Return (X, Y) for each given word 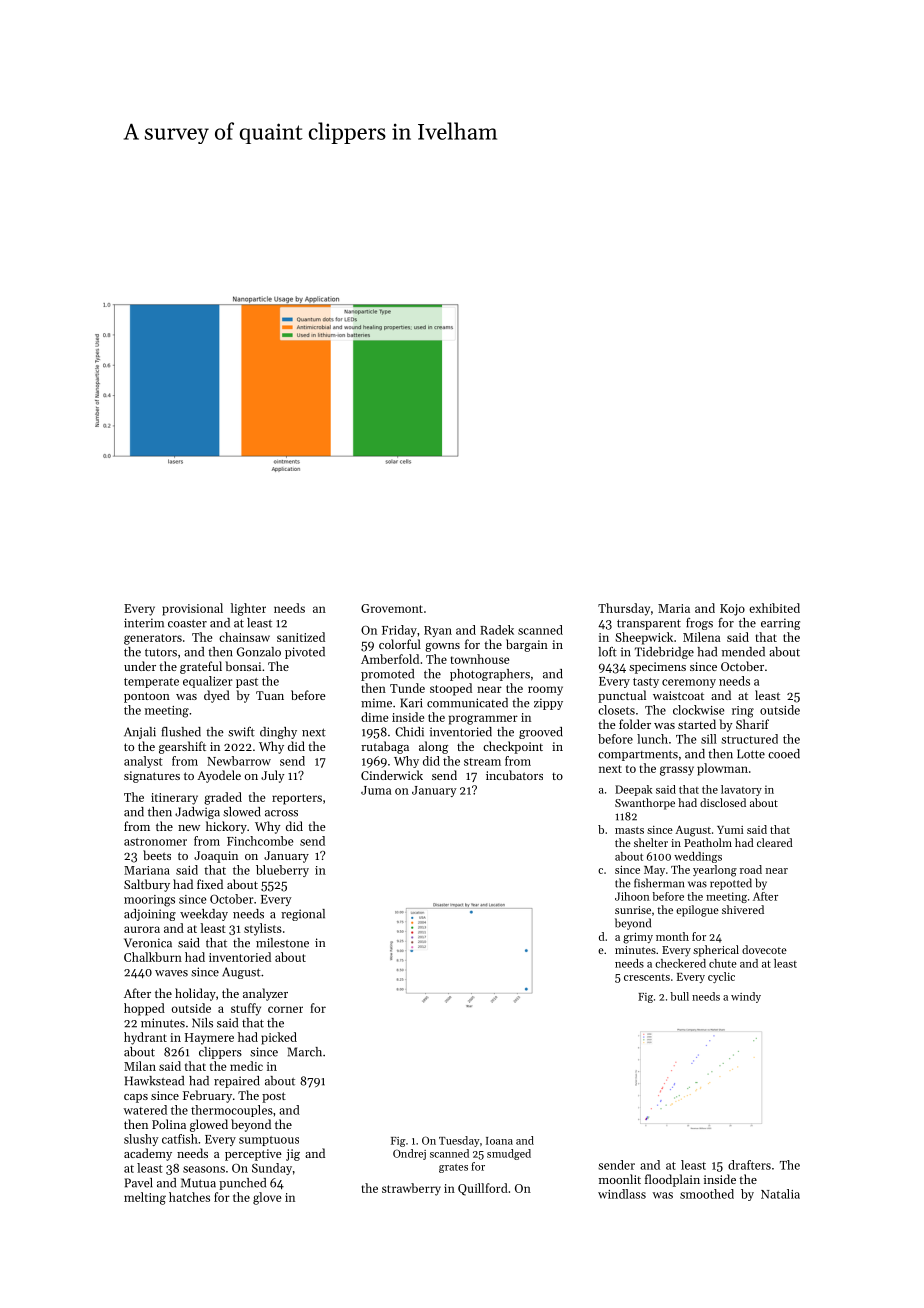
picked (279, 1038)
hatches (189, 1197)
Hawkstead (154, 1081)
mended (743, 652)
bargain (527, 645)
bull (679, 996)
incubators (514, 775)
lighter (248, 609)
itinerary (174, 799)
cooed (784, 754)
